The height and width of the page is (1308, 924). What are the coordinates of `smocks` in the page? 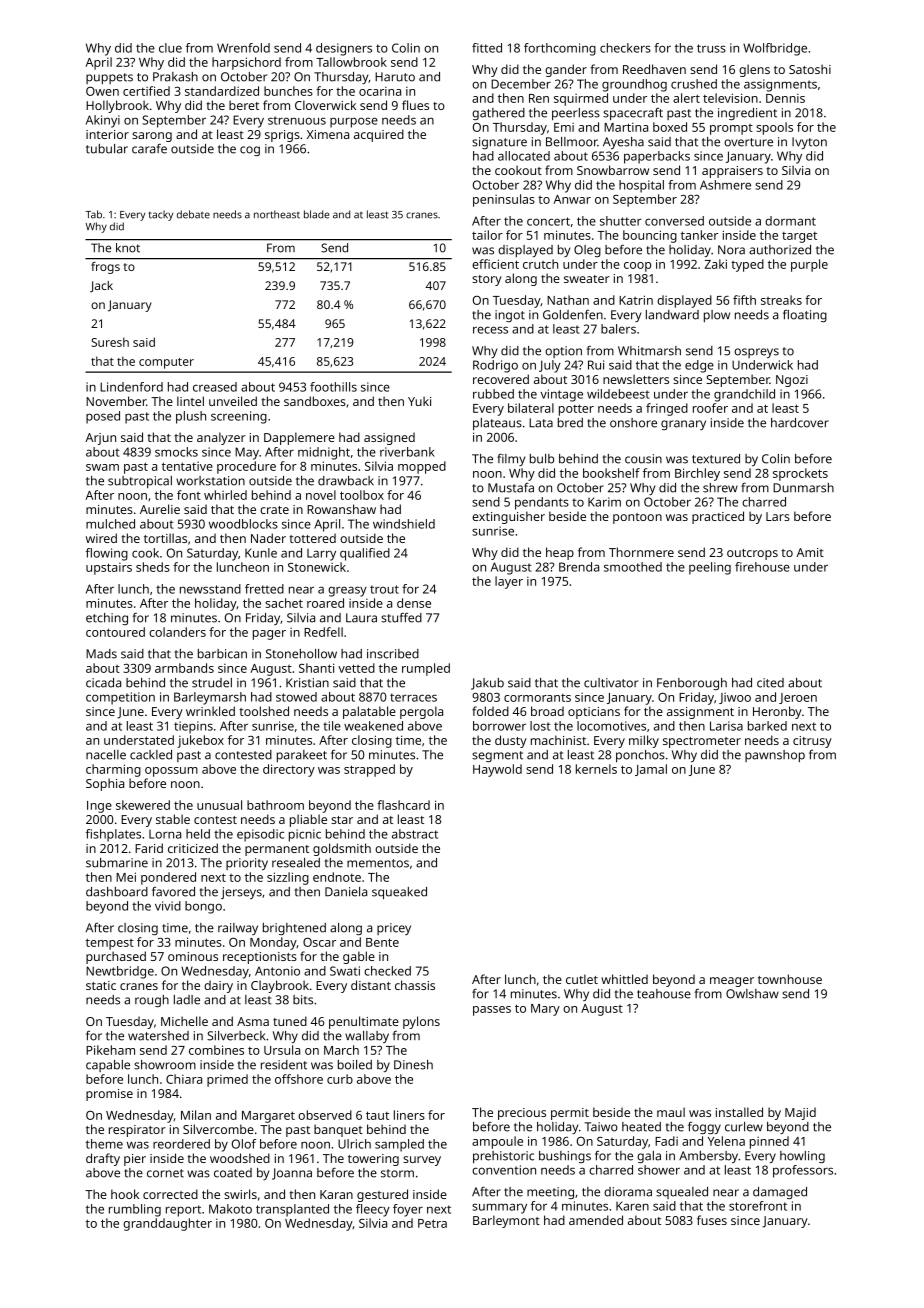 It's located at (176, 452).
